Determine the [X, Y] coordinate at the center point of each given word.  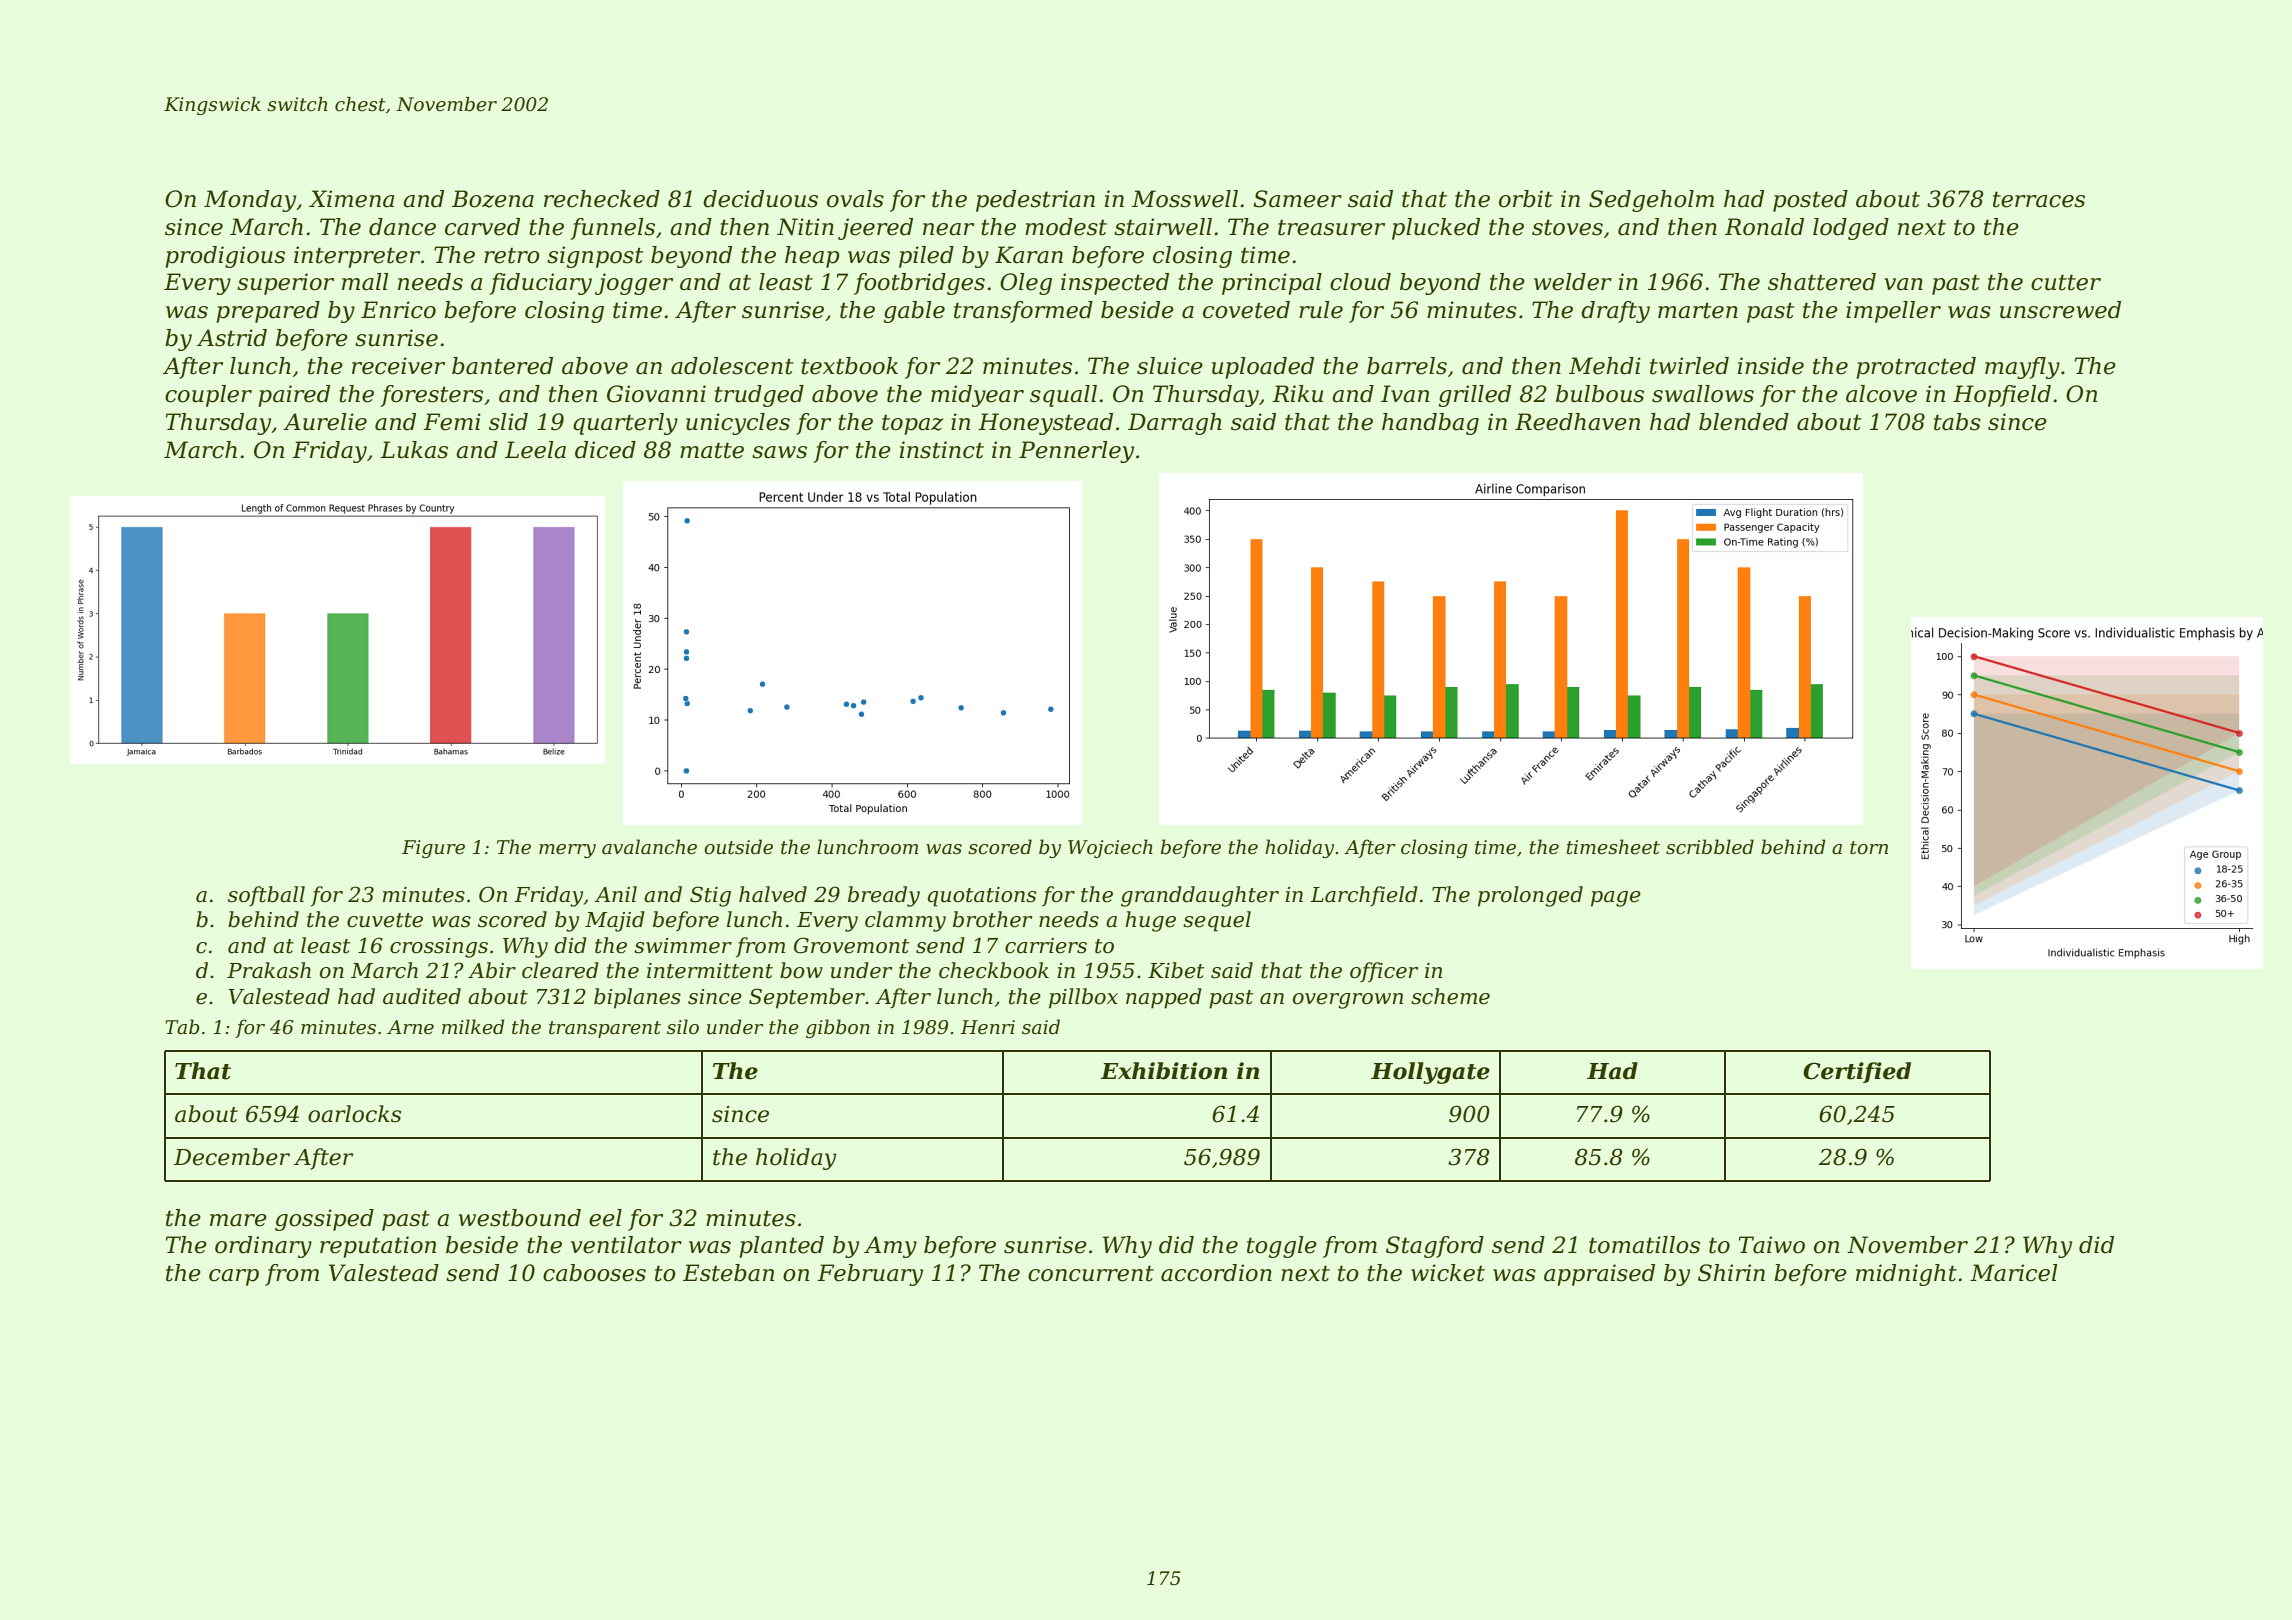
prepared [268, 312]
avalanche [649, 847]
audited [422, 996]
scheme [1450, 996]
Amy [890, 1247]
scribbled [1710, 847]
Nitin [805, 227]
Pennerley [1076, 452]
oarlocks [354, 1114]
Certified [1857, 1072]
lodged [1851, 229]
